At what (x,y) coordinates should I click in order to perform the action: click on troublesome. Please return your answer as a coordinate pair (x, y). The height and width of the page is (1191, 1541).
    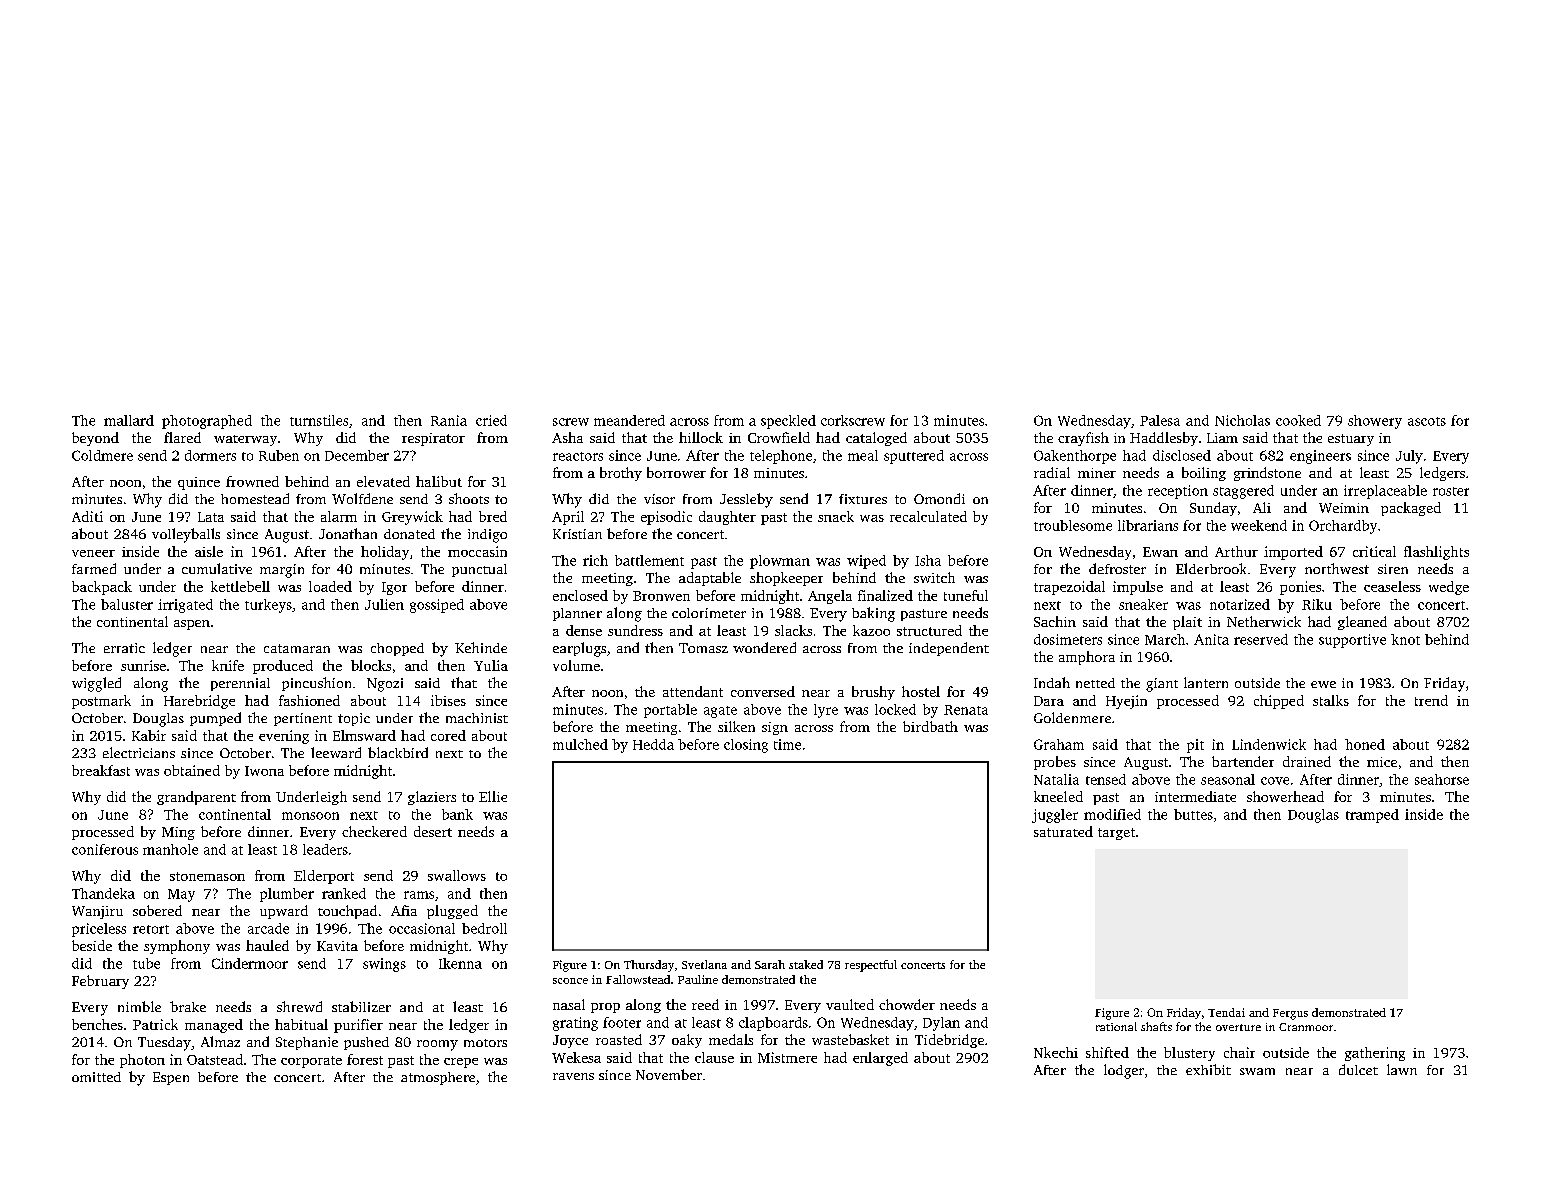
    Looking at the image, I should click on (1073, 525).
